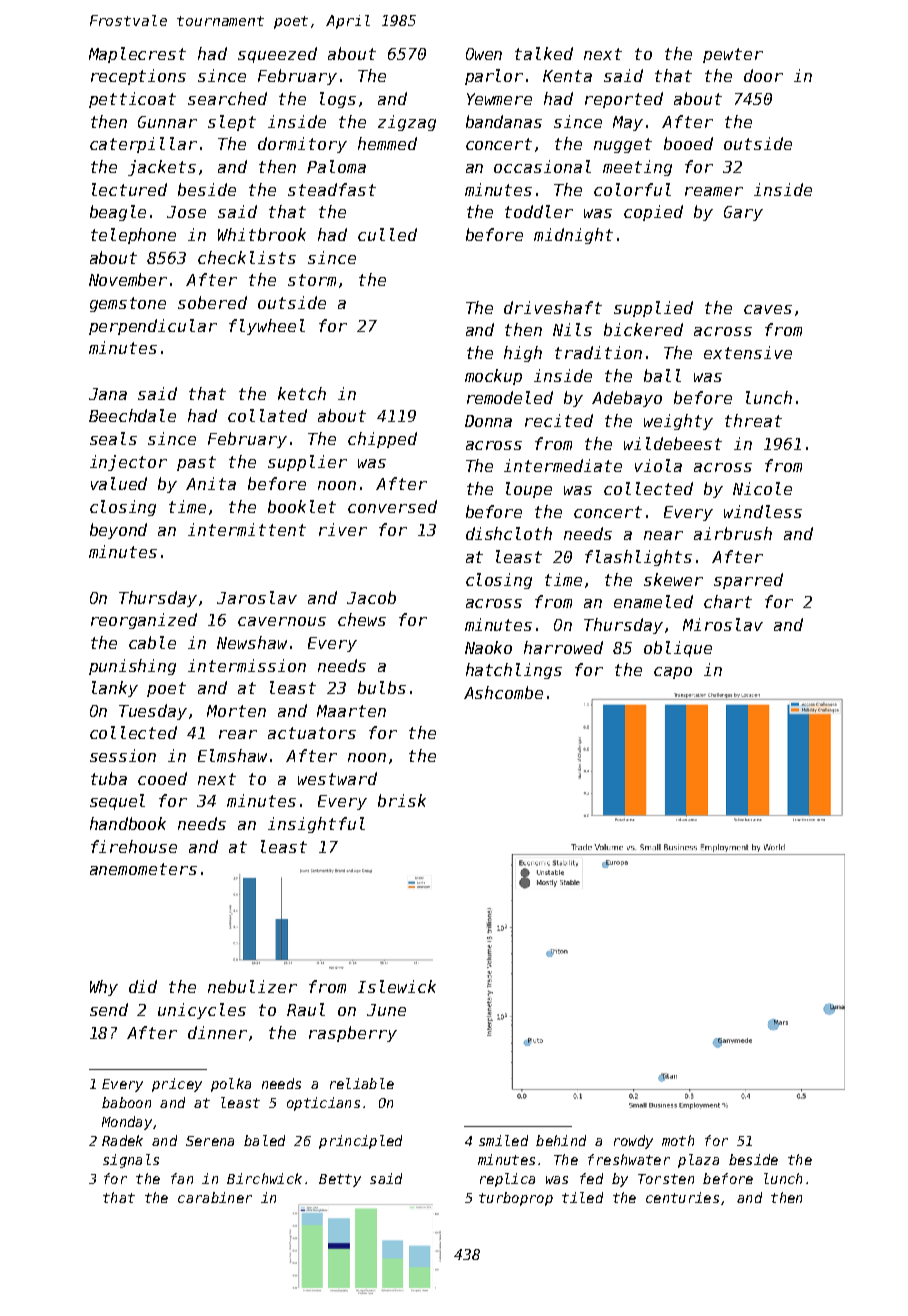 Image resolution: width=908 pixels, height=1316 pixels. I want to click on recited, so click(559, 420).
